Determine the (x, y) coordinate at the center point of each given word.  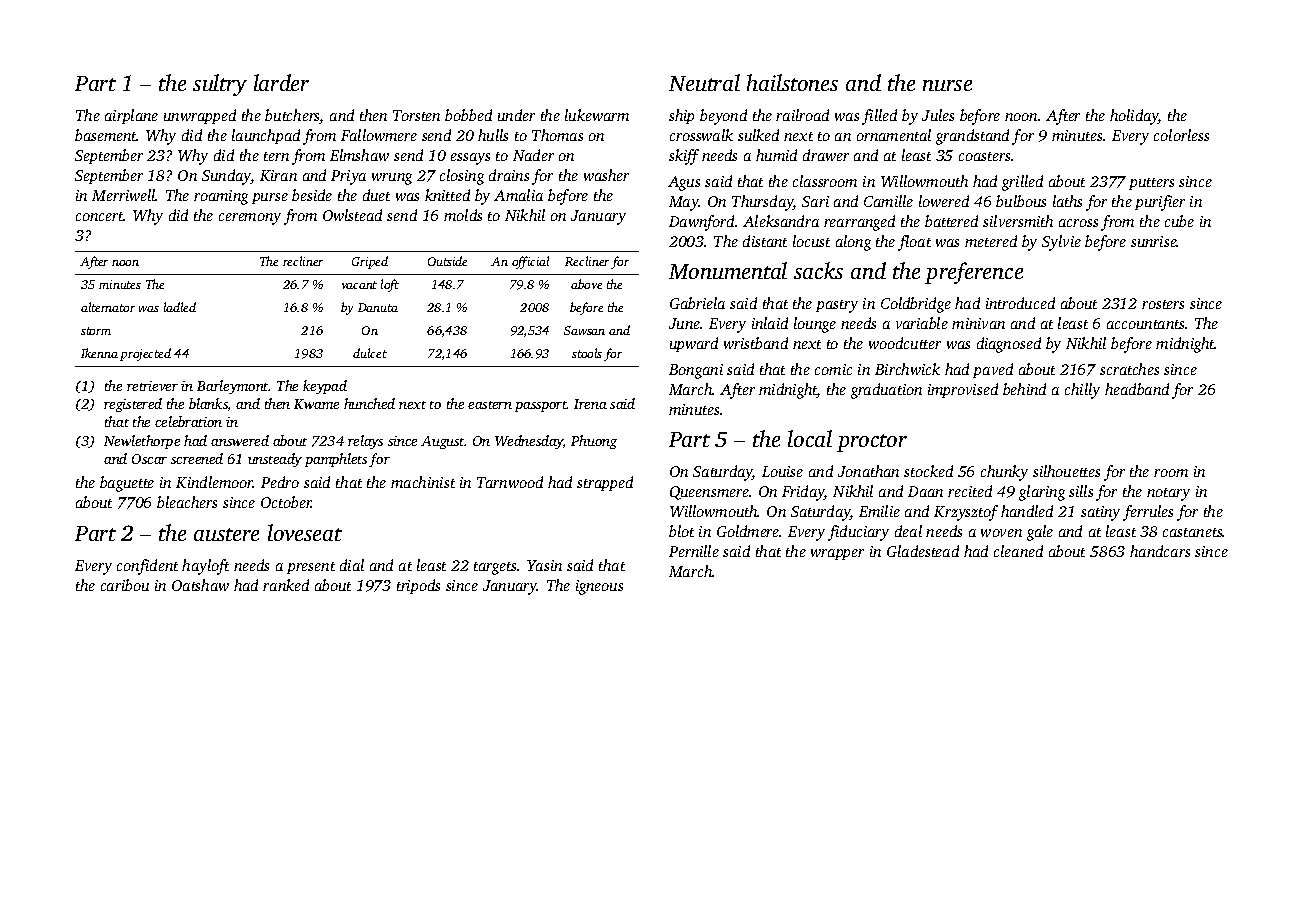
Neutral (704, 82)
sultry (220, 85)
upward (694, 344)
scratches (1129, 369)
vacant (359, 285)
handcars (1160, 551)
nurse (947, 85)
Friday (803, 493)
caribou (125, 585)
